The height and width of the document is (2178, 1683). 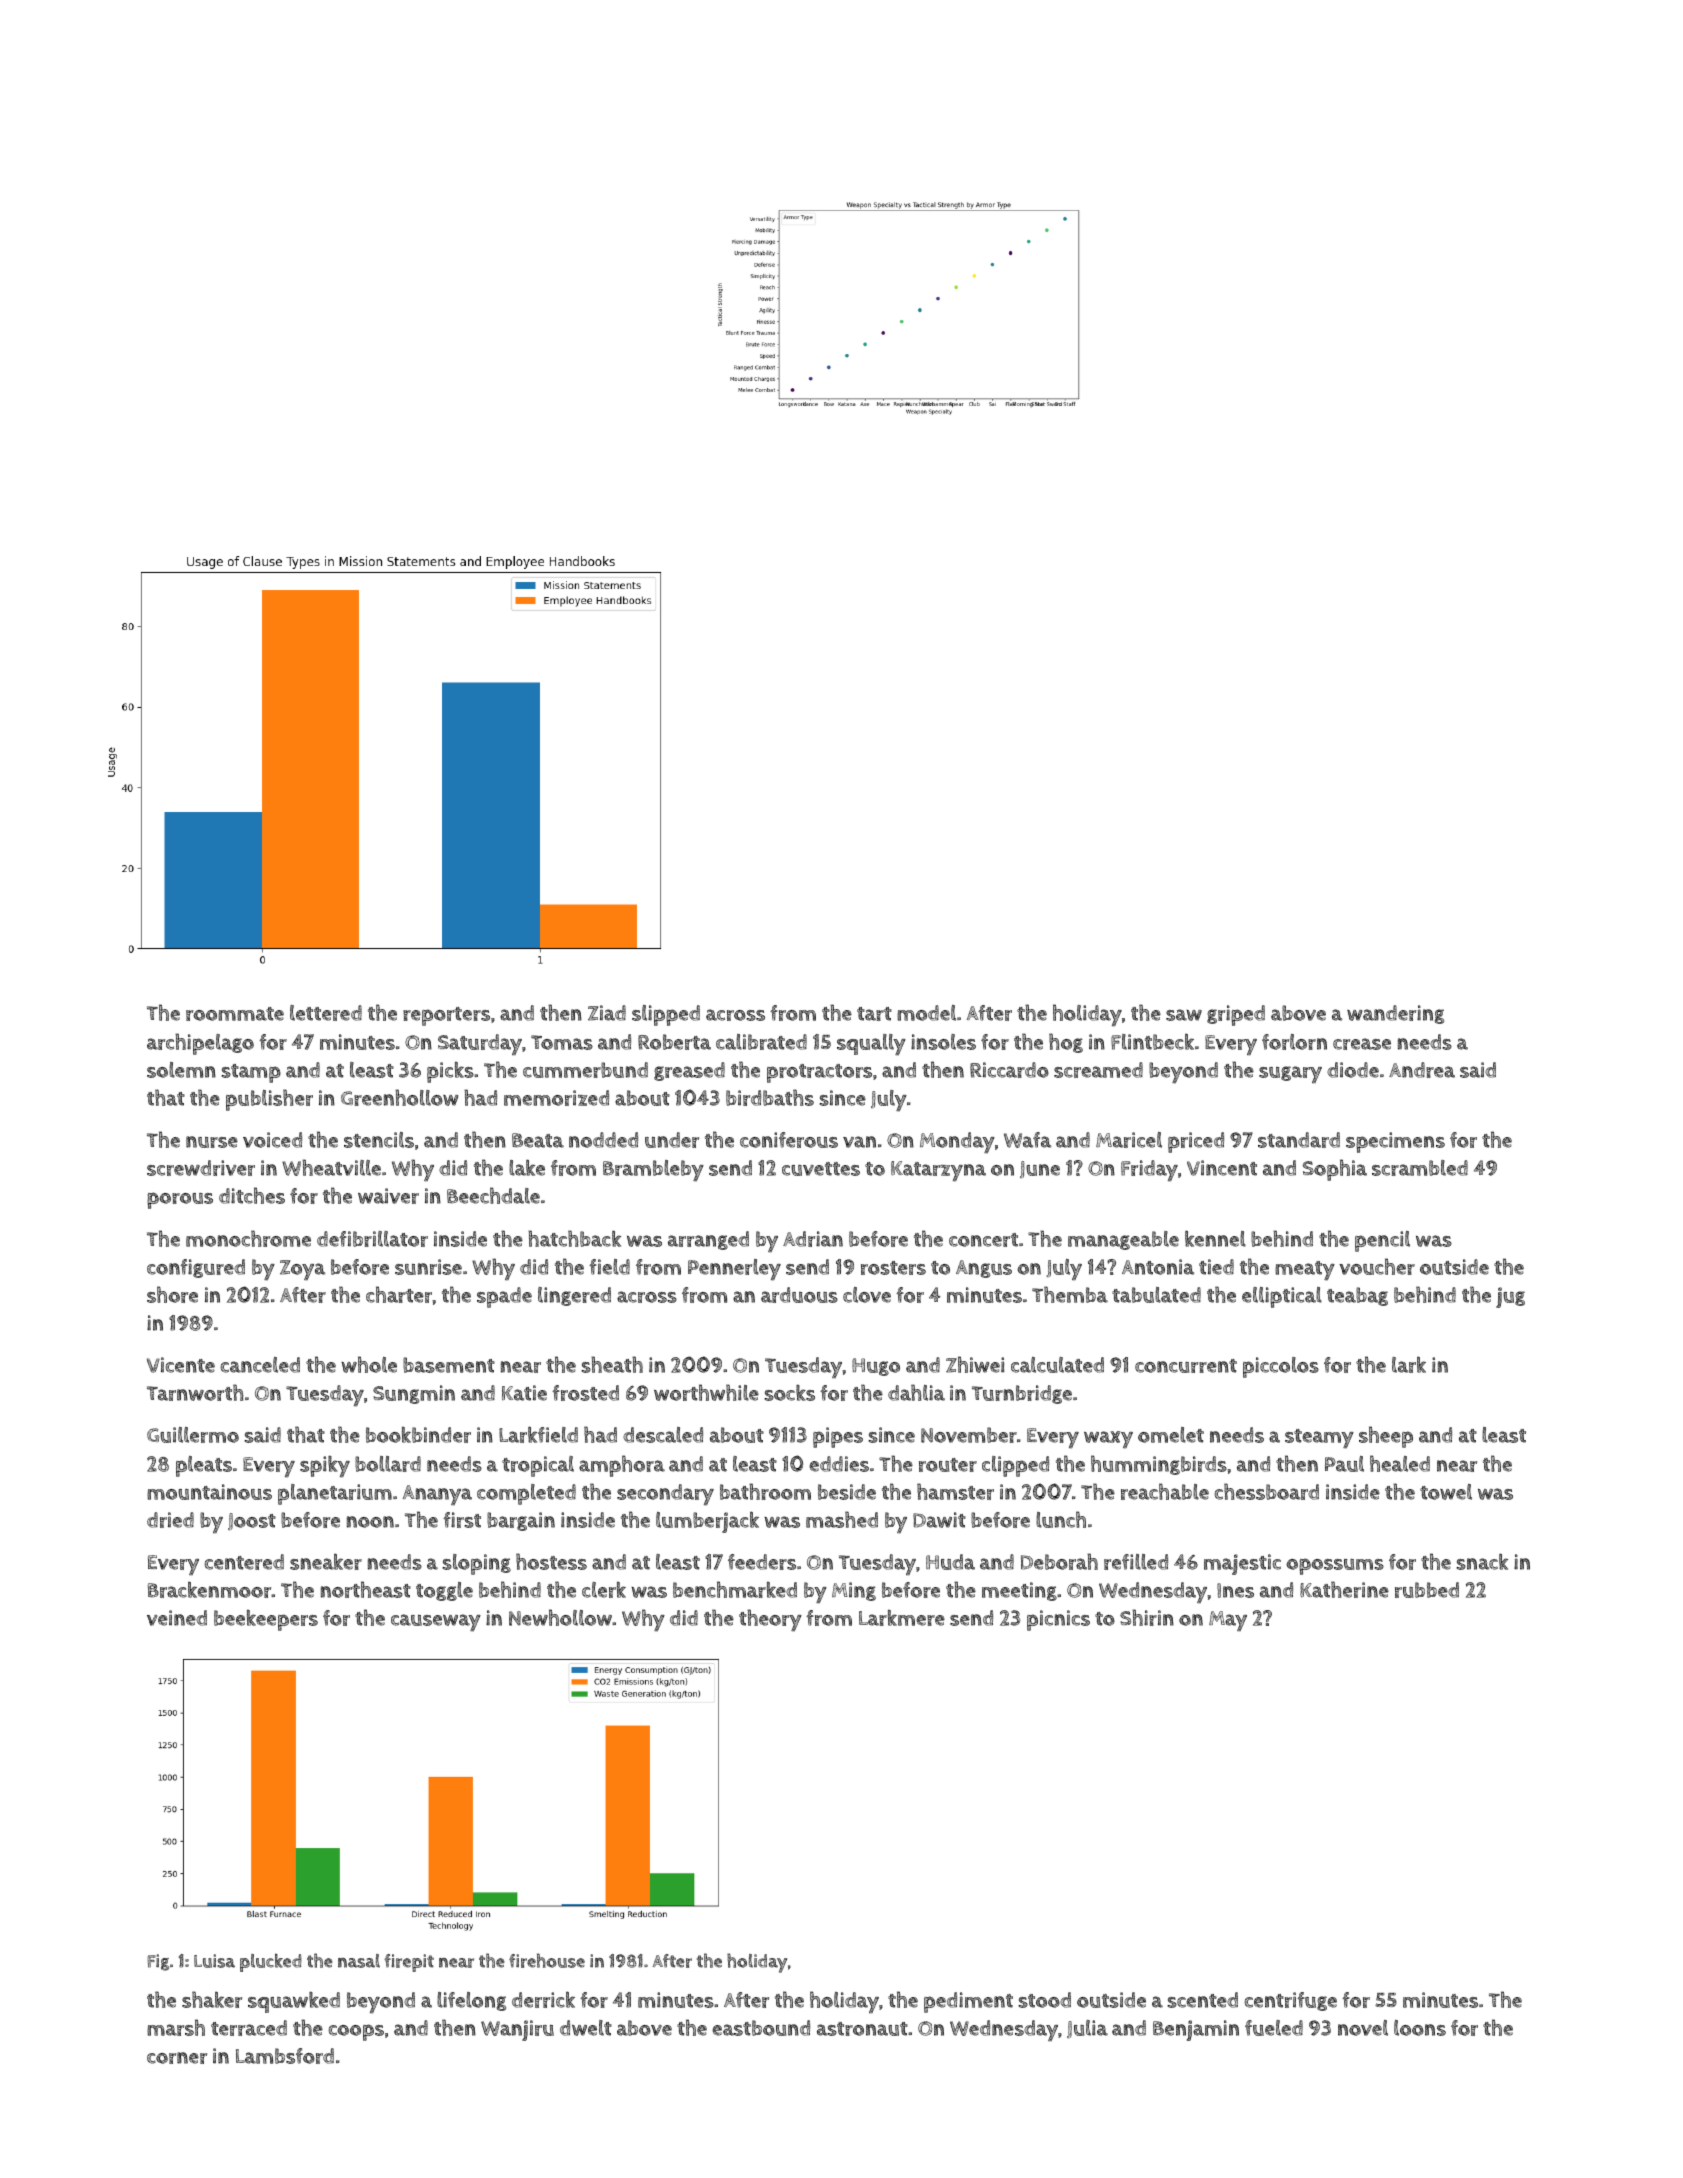 What do you see at coordinates (436, 1622) in the document?
I see `causeway` at bounding box center [436, 1622].
